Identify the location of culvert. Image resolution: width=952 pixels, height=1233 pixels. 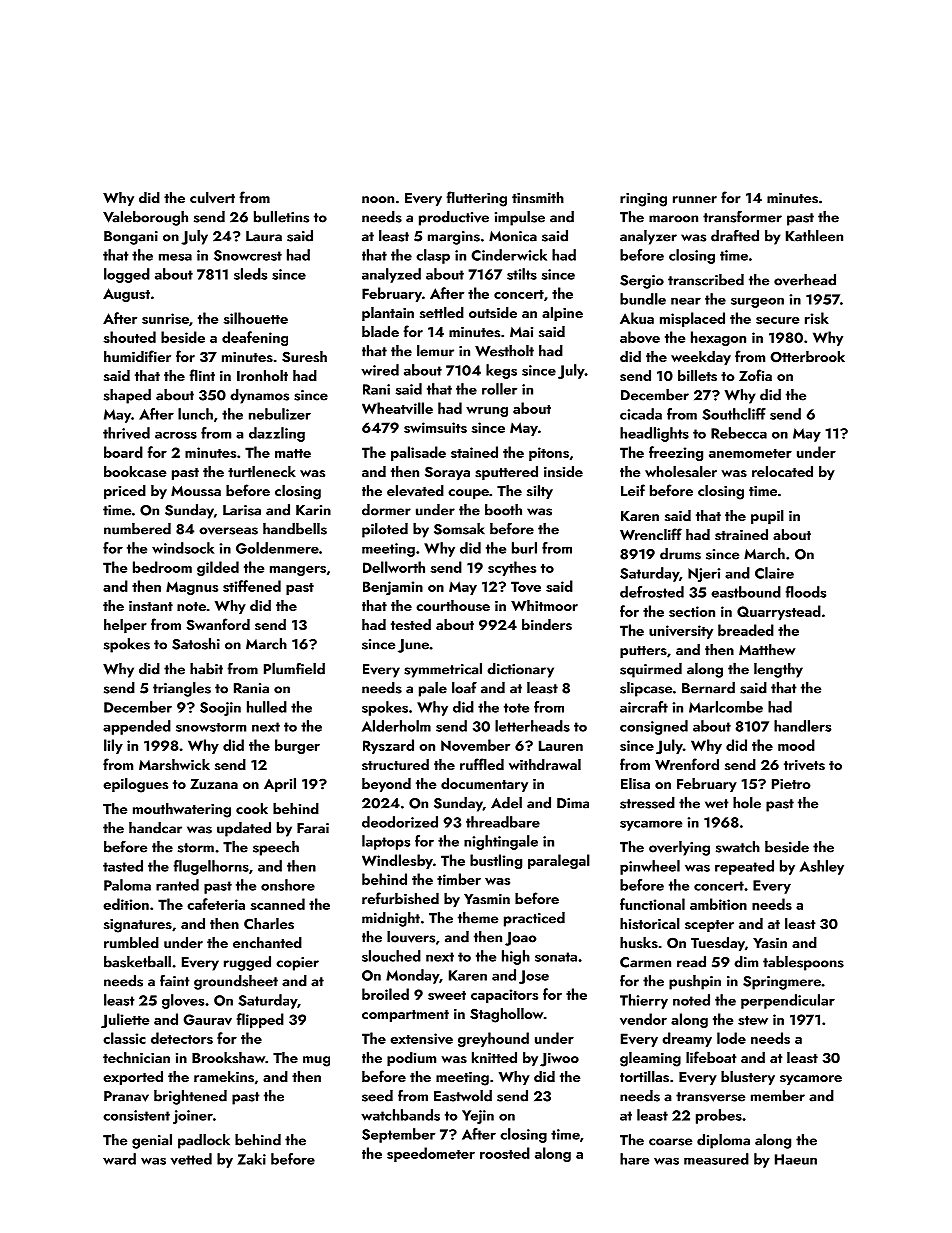
(212, 198).
